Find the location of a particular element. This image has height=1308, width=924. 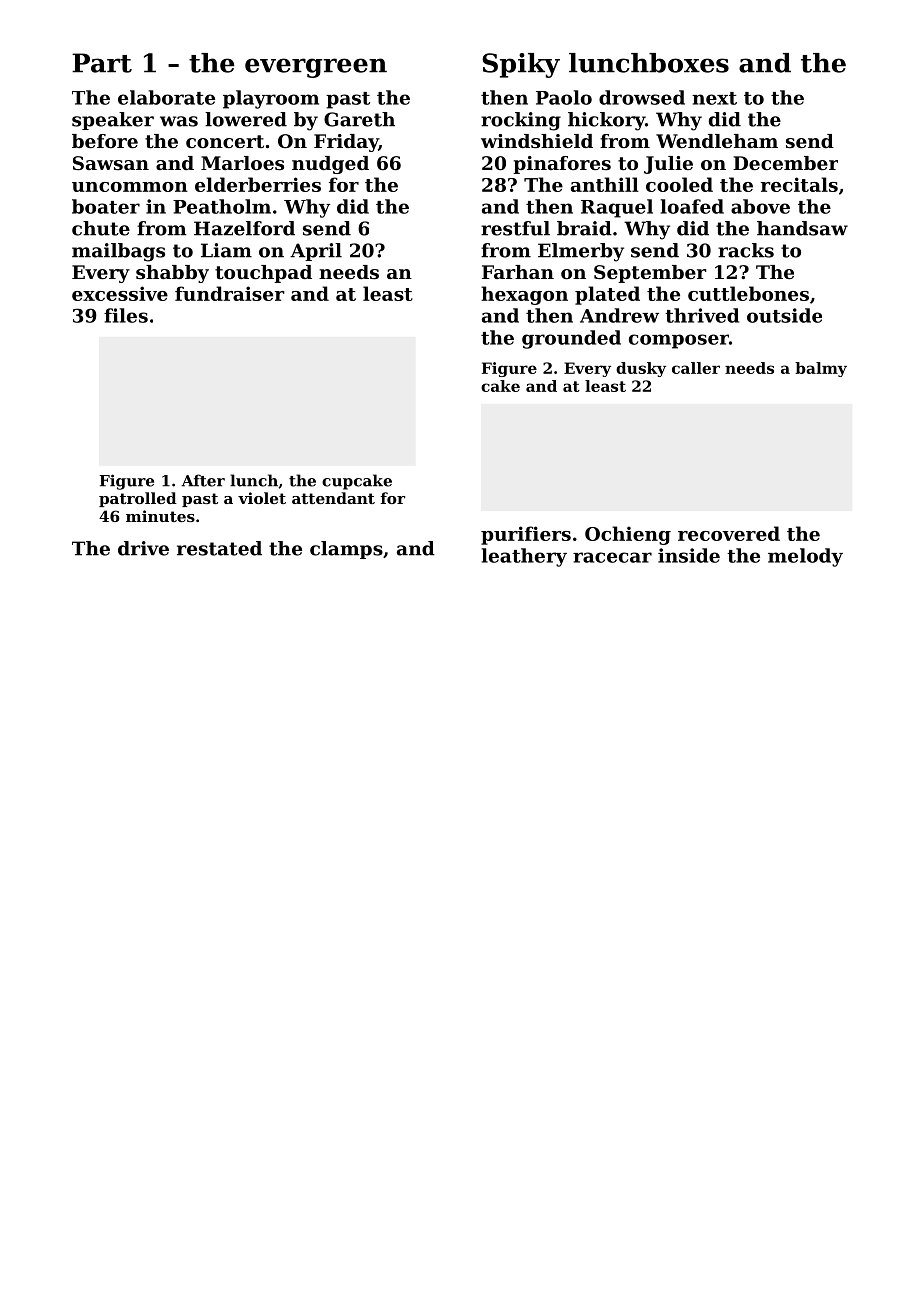

rocking is located at coordinates (521, 121).
